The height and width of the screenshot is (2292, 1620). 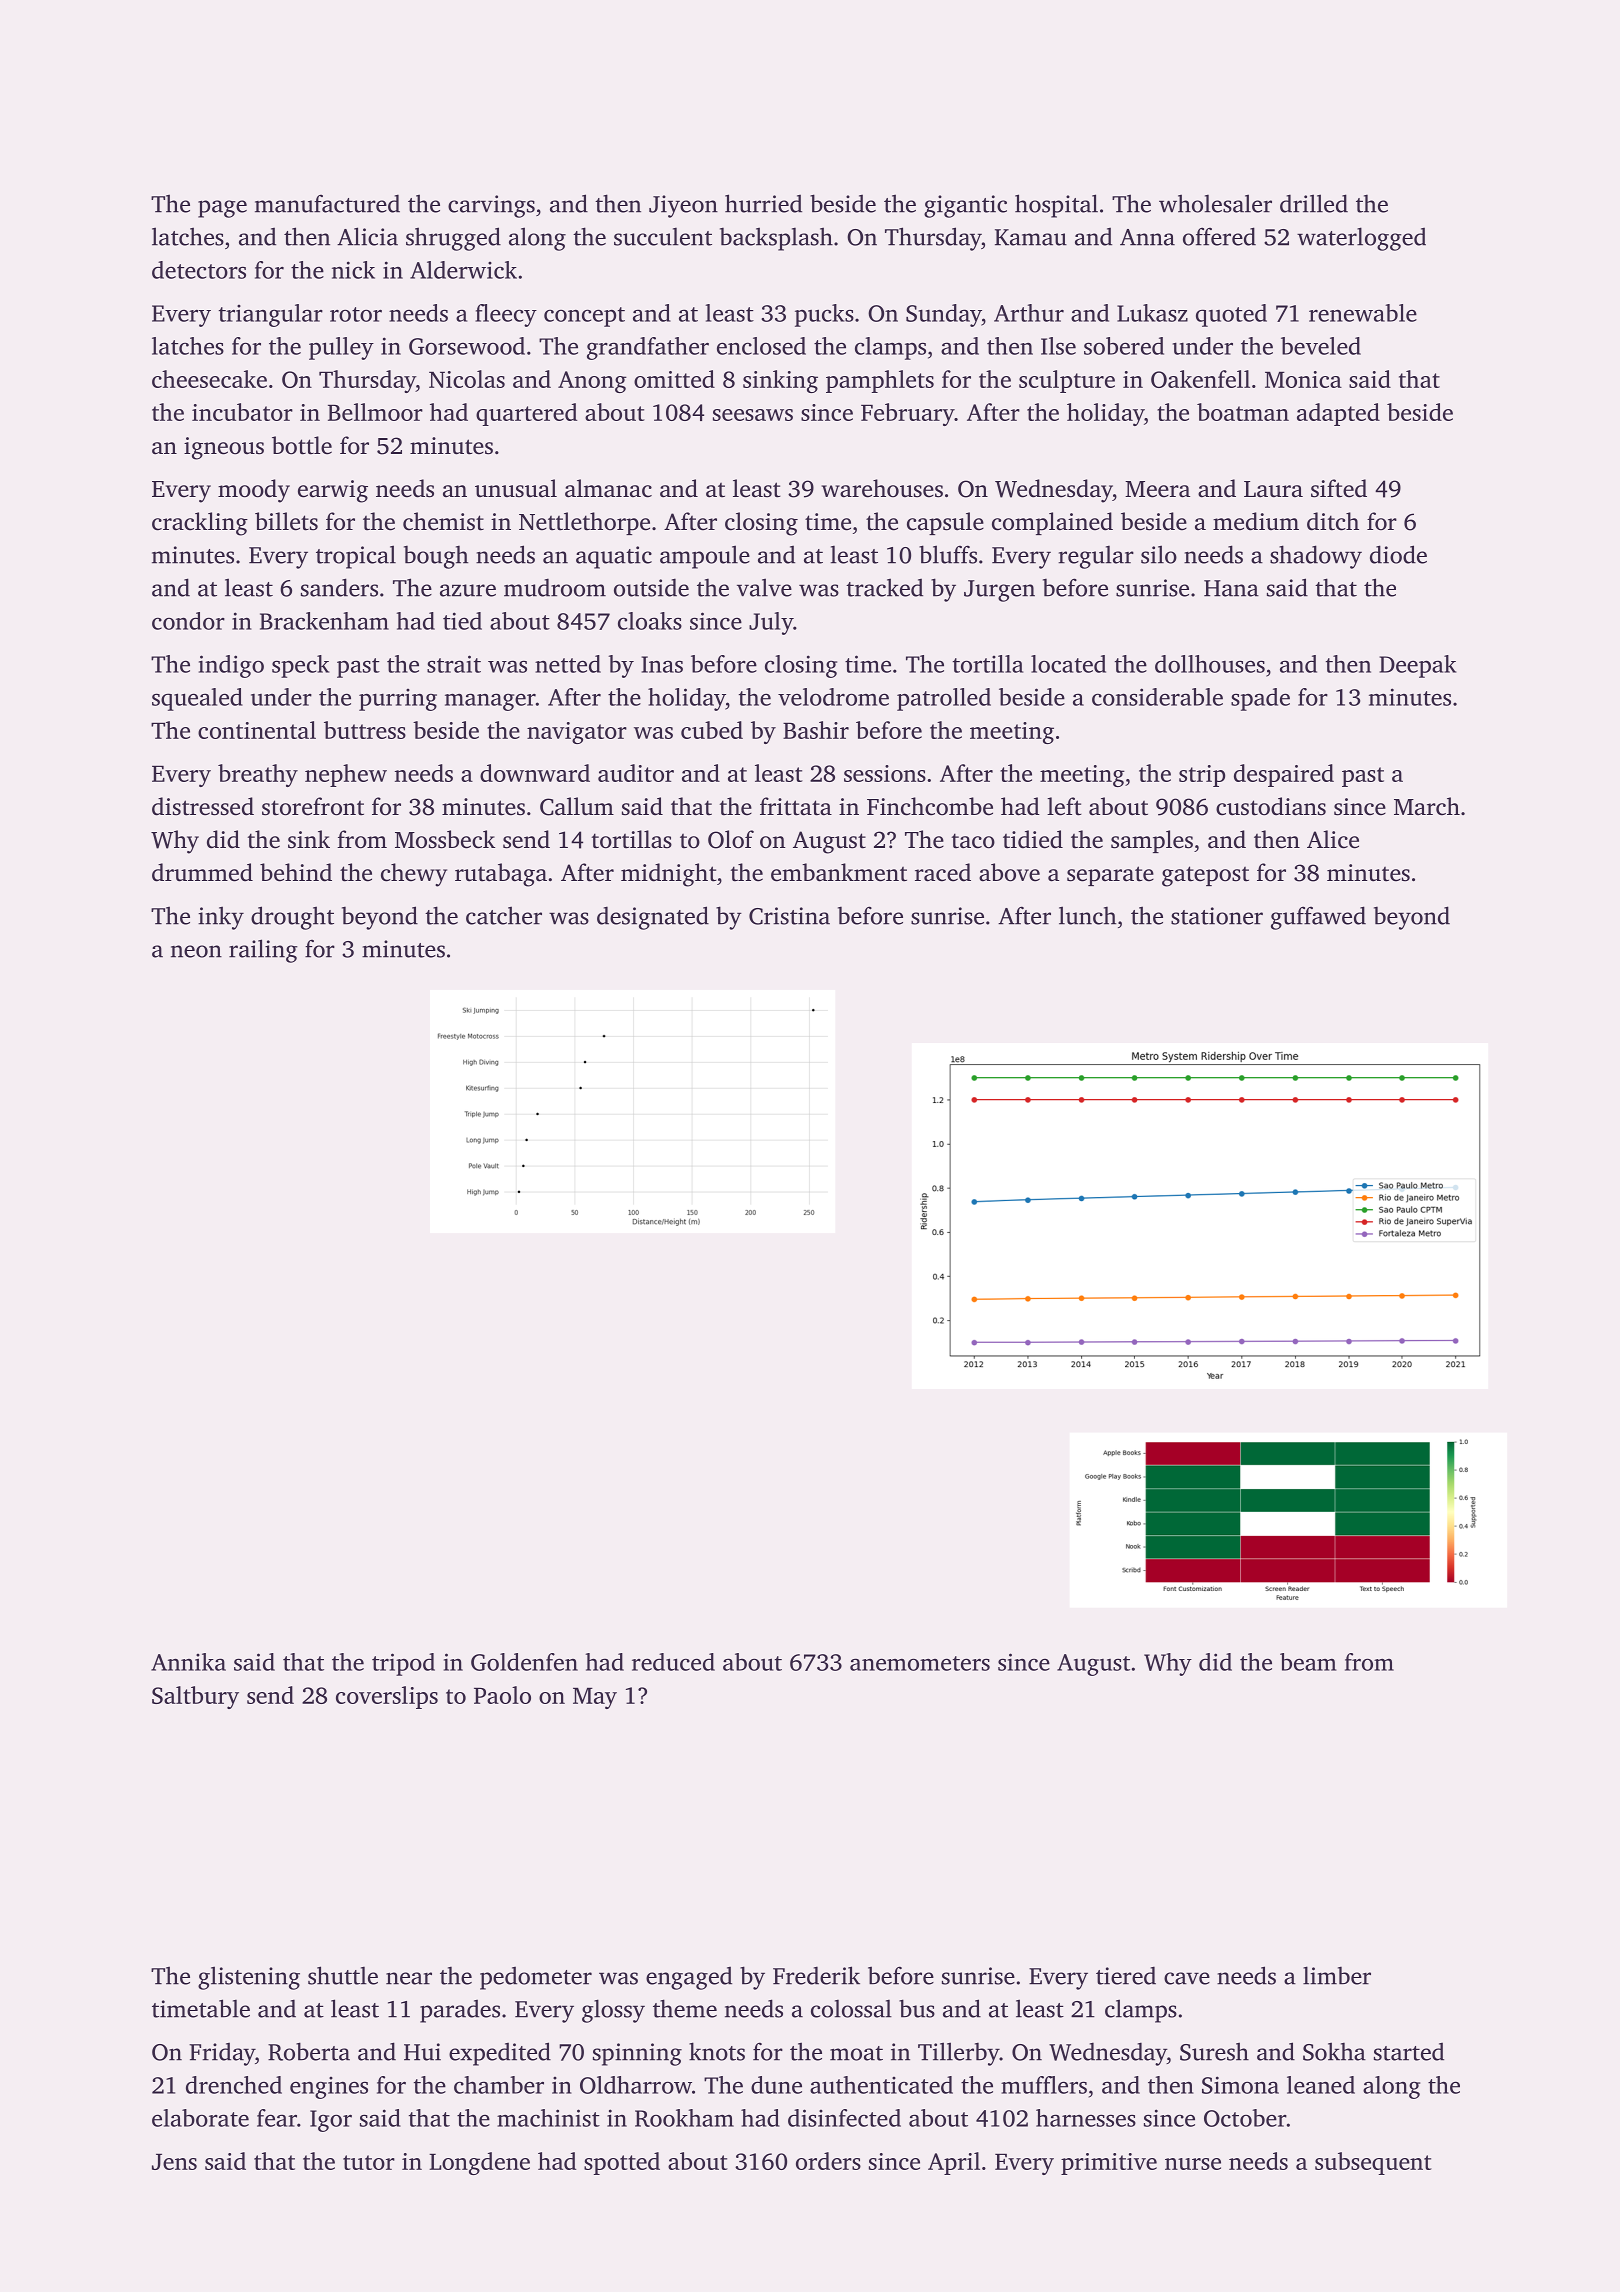 I want to click on Jurgen, so click(x=999, y=591).
